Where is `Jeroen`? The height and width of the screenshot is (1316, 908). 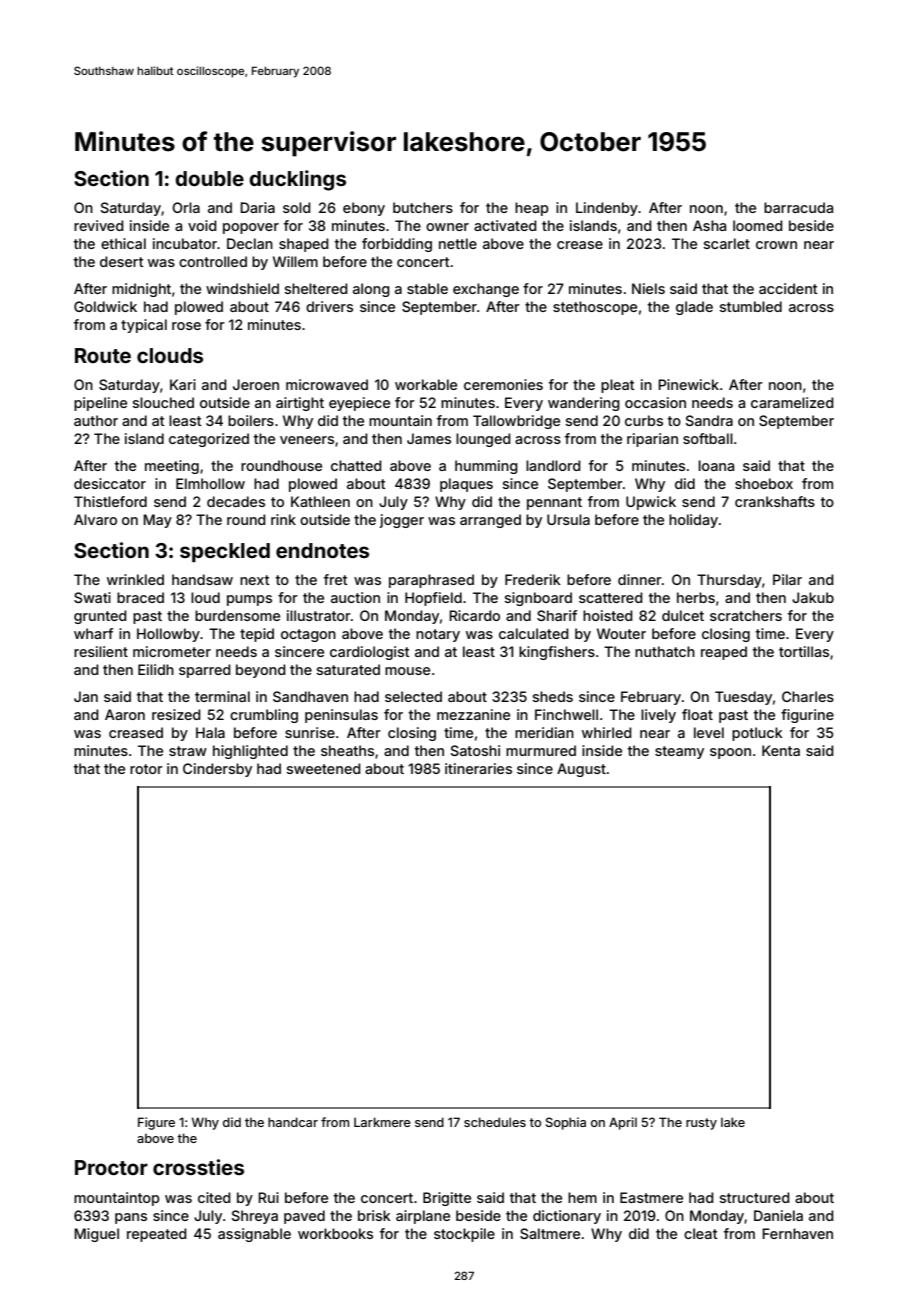 Jeroen is located at coordinates (256, 384).
